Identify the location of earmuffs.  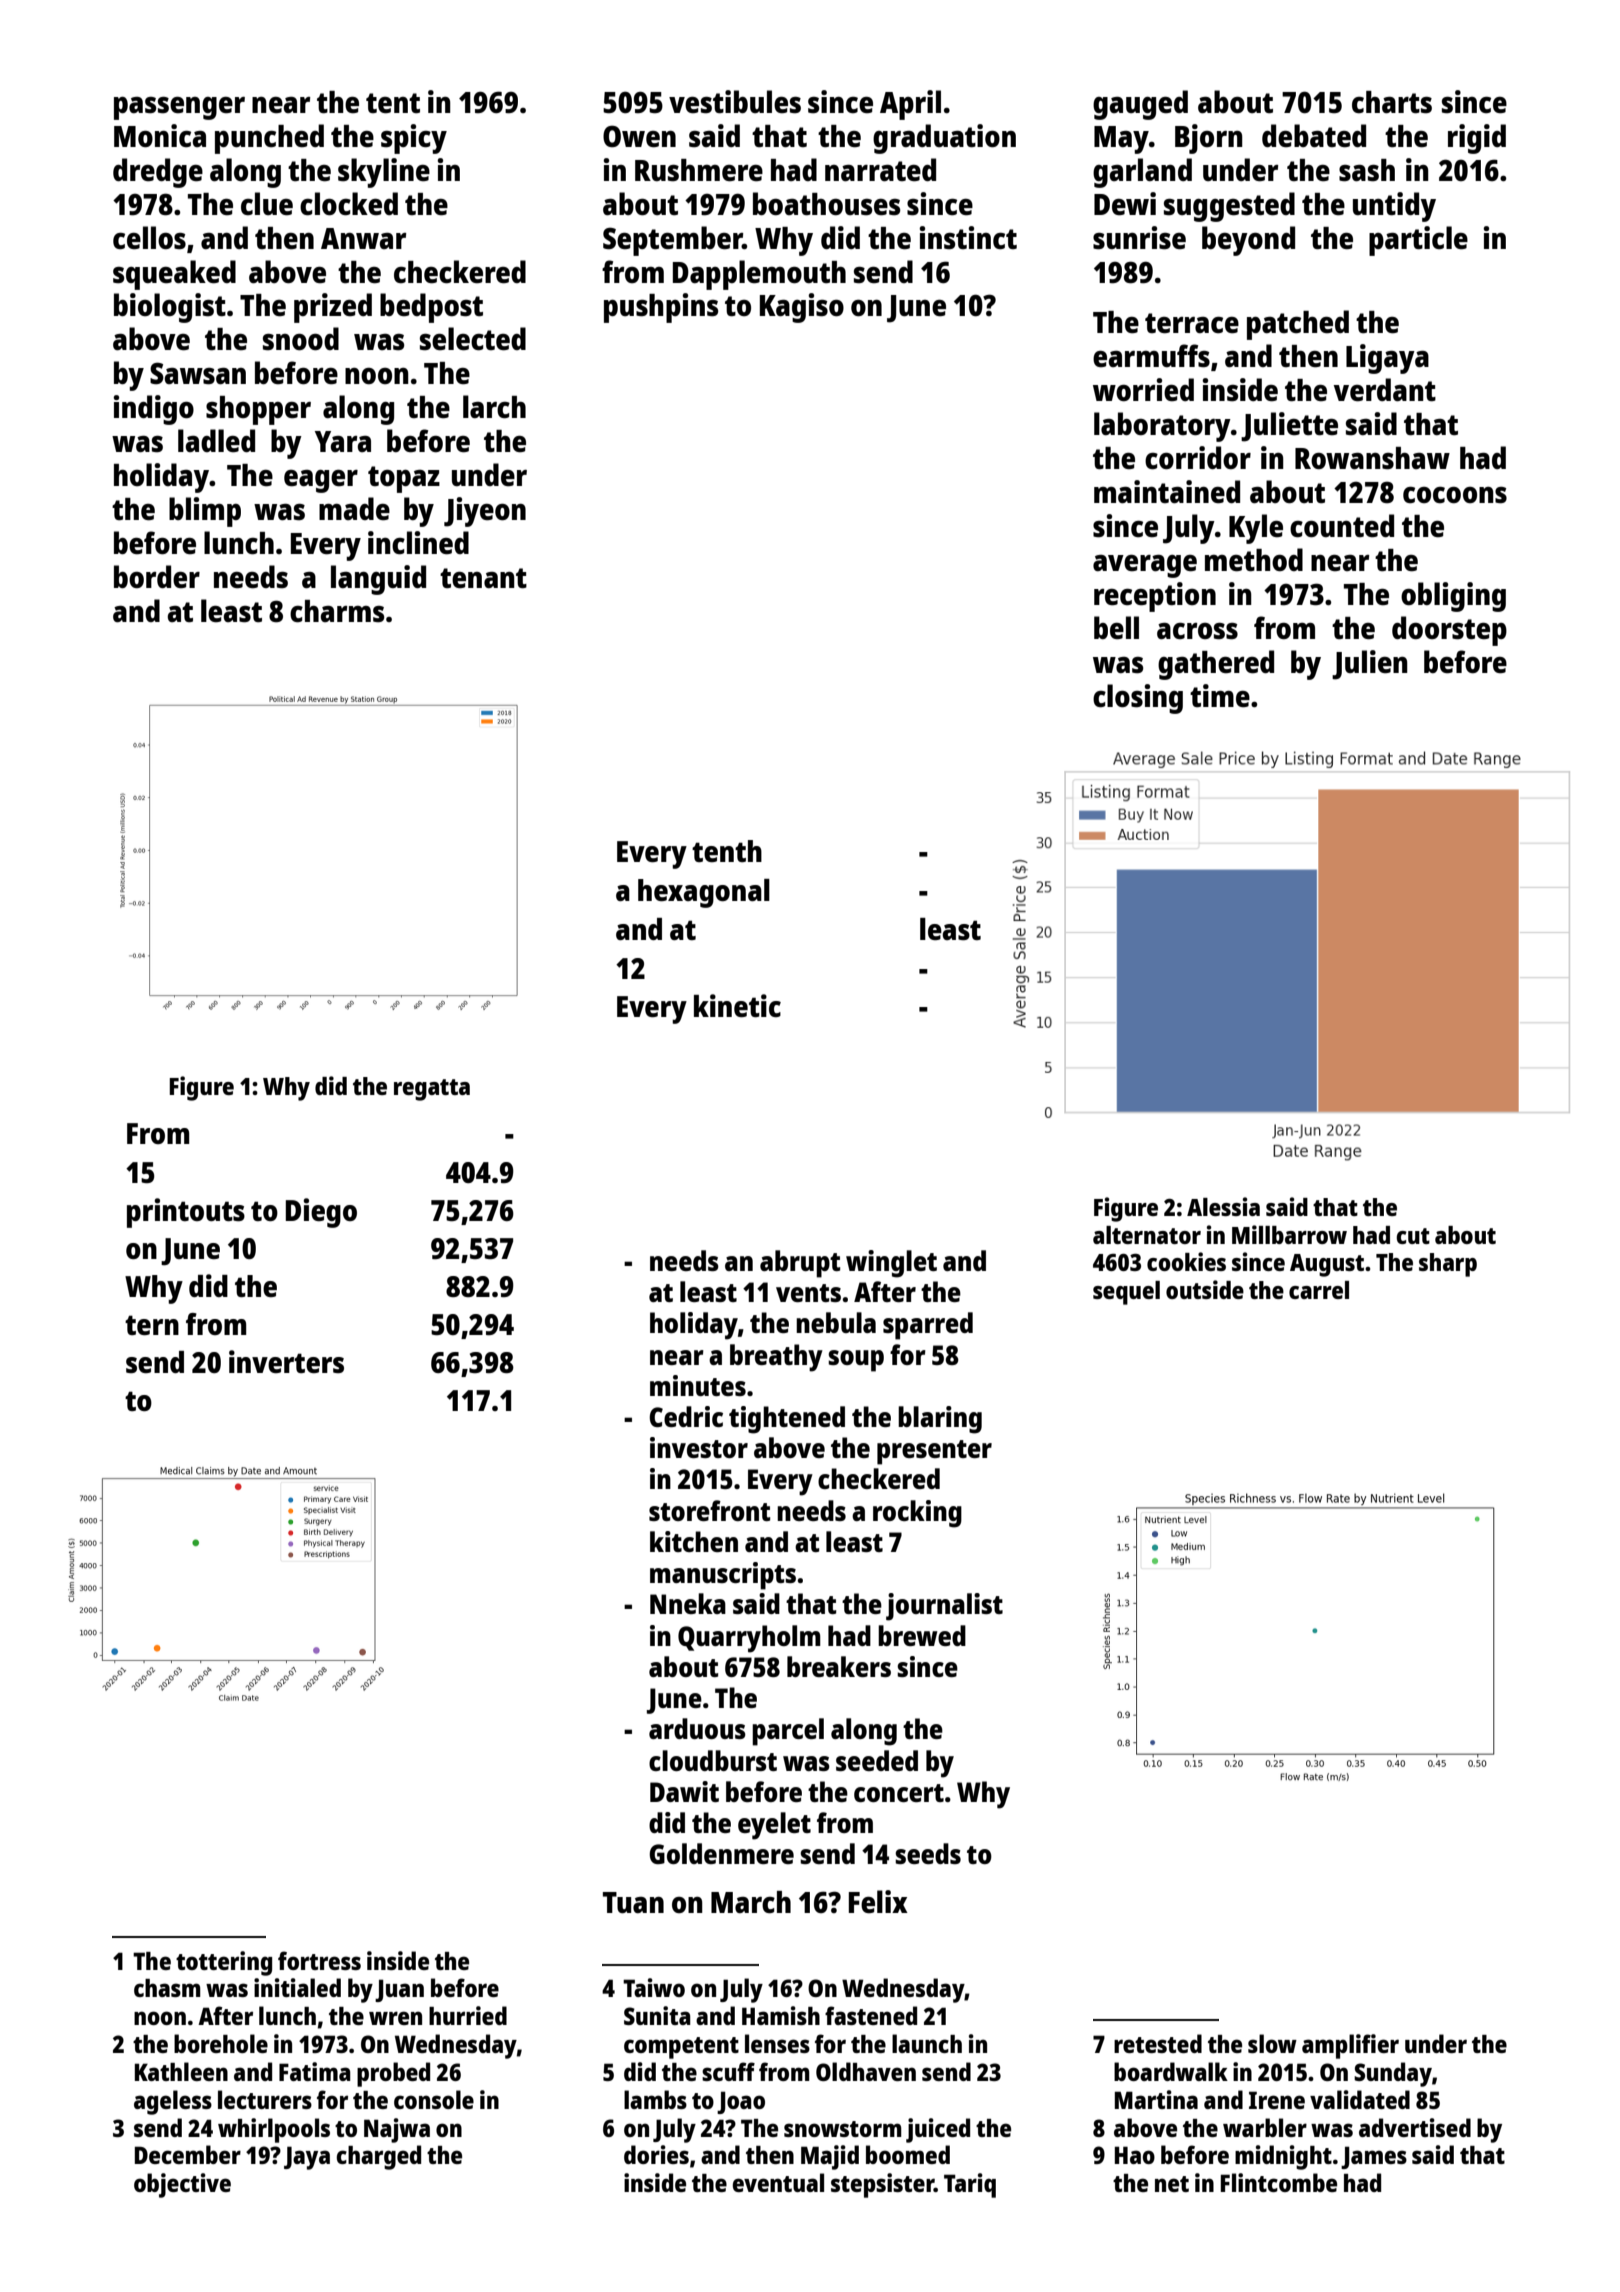
(1151, 356).
